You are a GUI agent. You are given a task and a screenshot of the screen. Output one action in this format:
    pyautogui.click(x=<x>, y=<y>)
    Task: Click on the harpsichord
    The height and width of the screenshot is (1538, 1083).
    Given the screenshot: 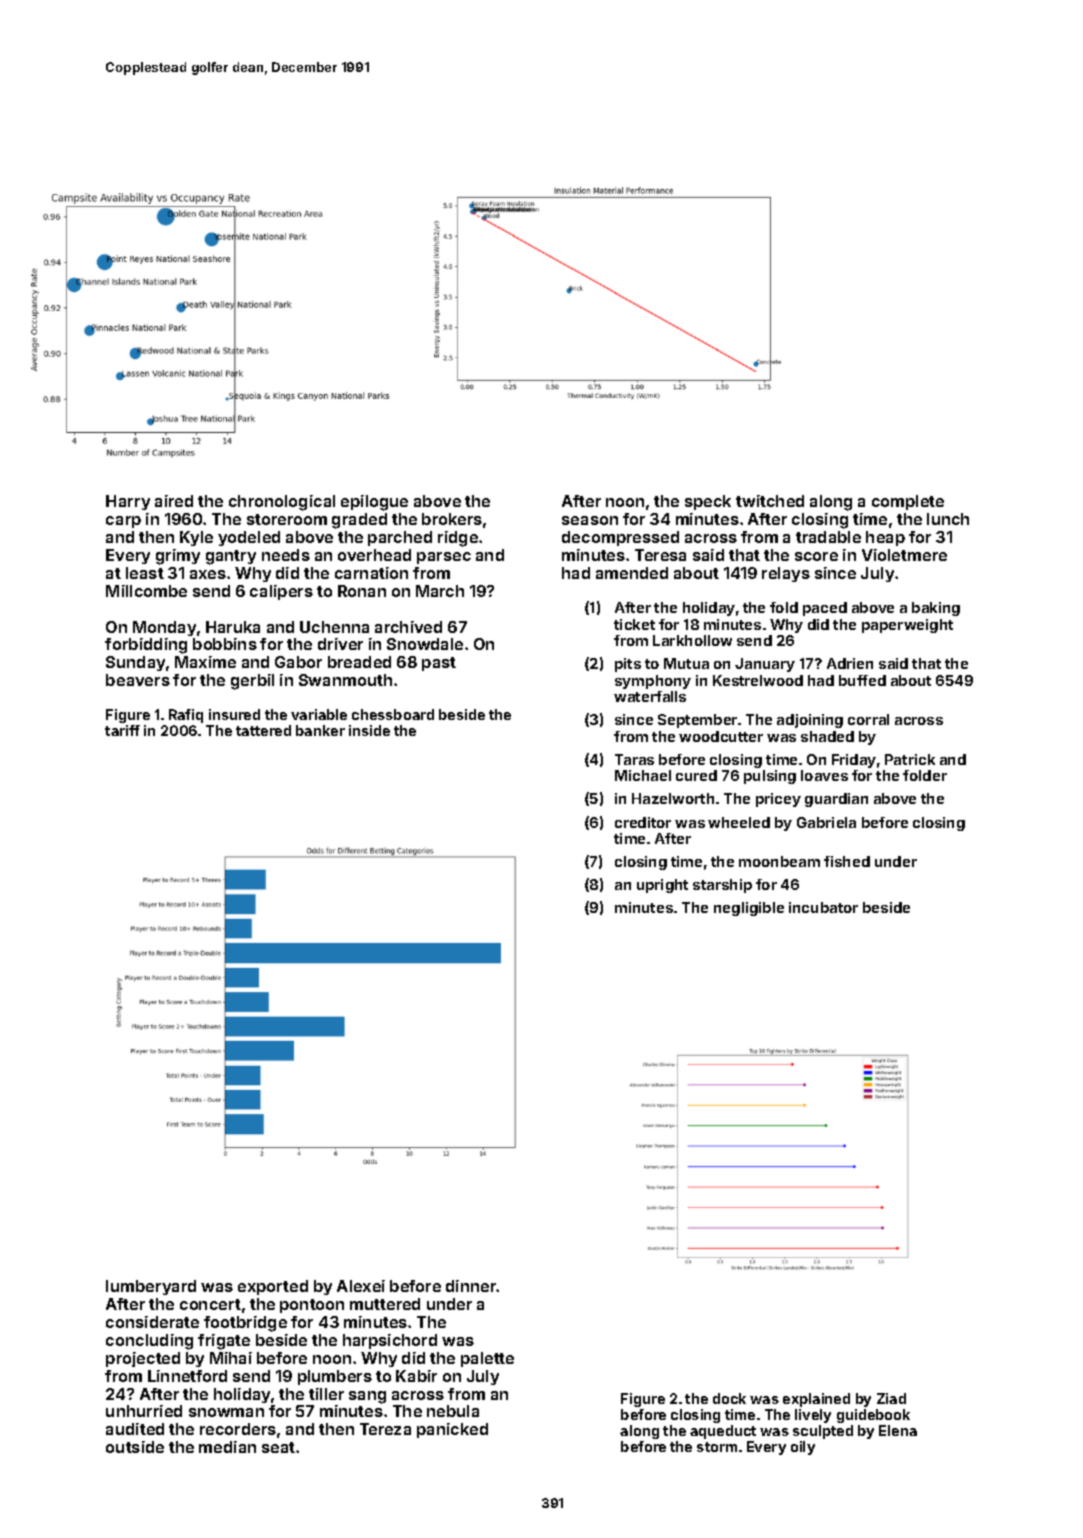 What is the action you would take?
    pyautogui.click(x=390, y=1341)
